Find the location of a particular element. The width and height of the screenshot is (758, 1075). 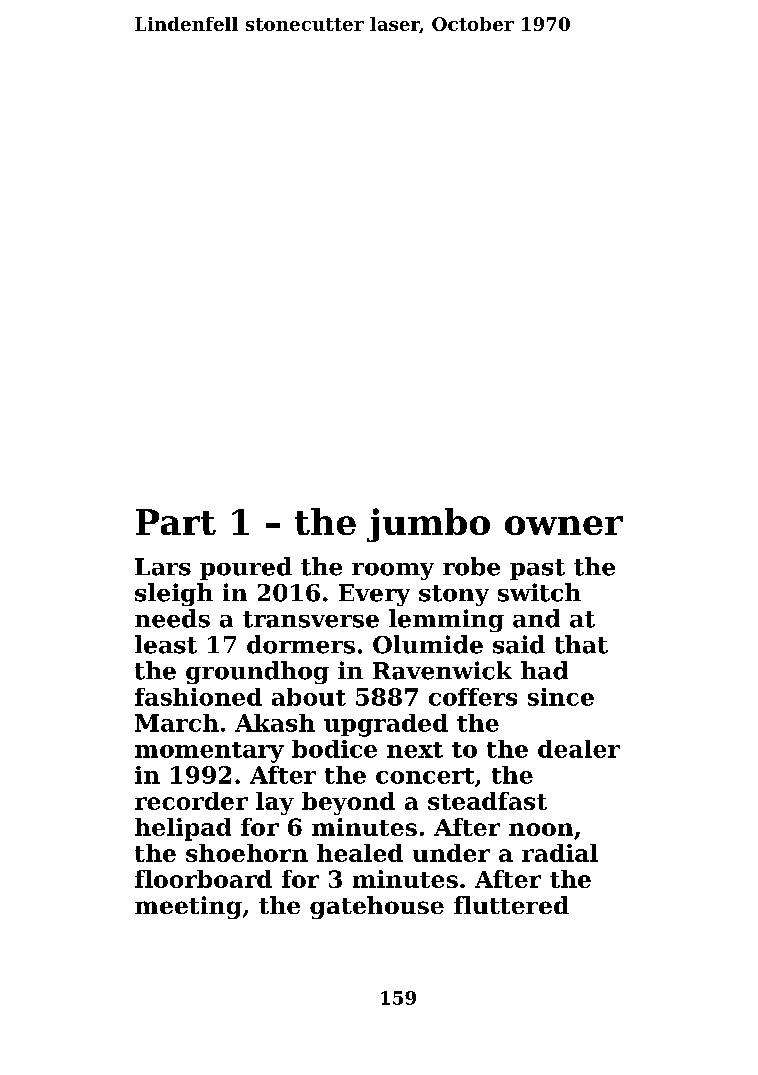

fashioned is located at coordinates (198, 697).
